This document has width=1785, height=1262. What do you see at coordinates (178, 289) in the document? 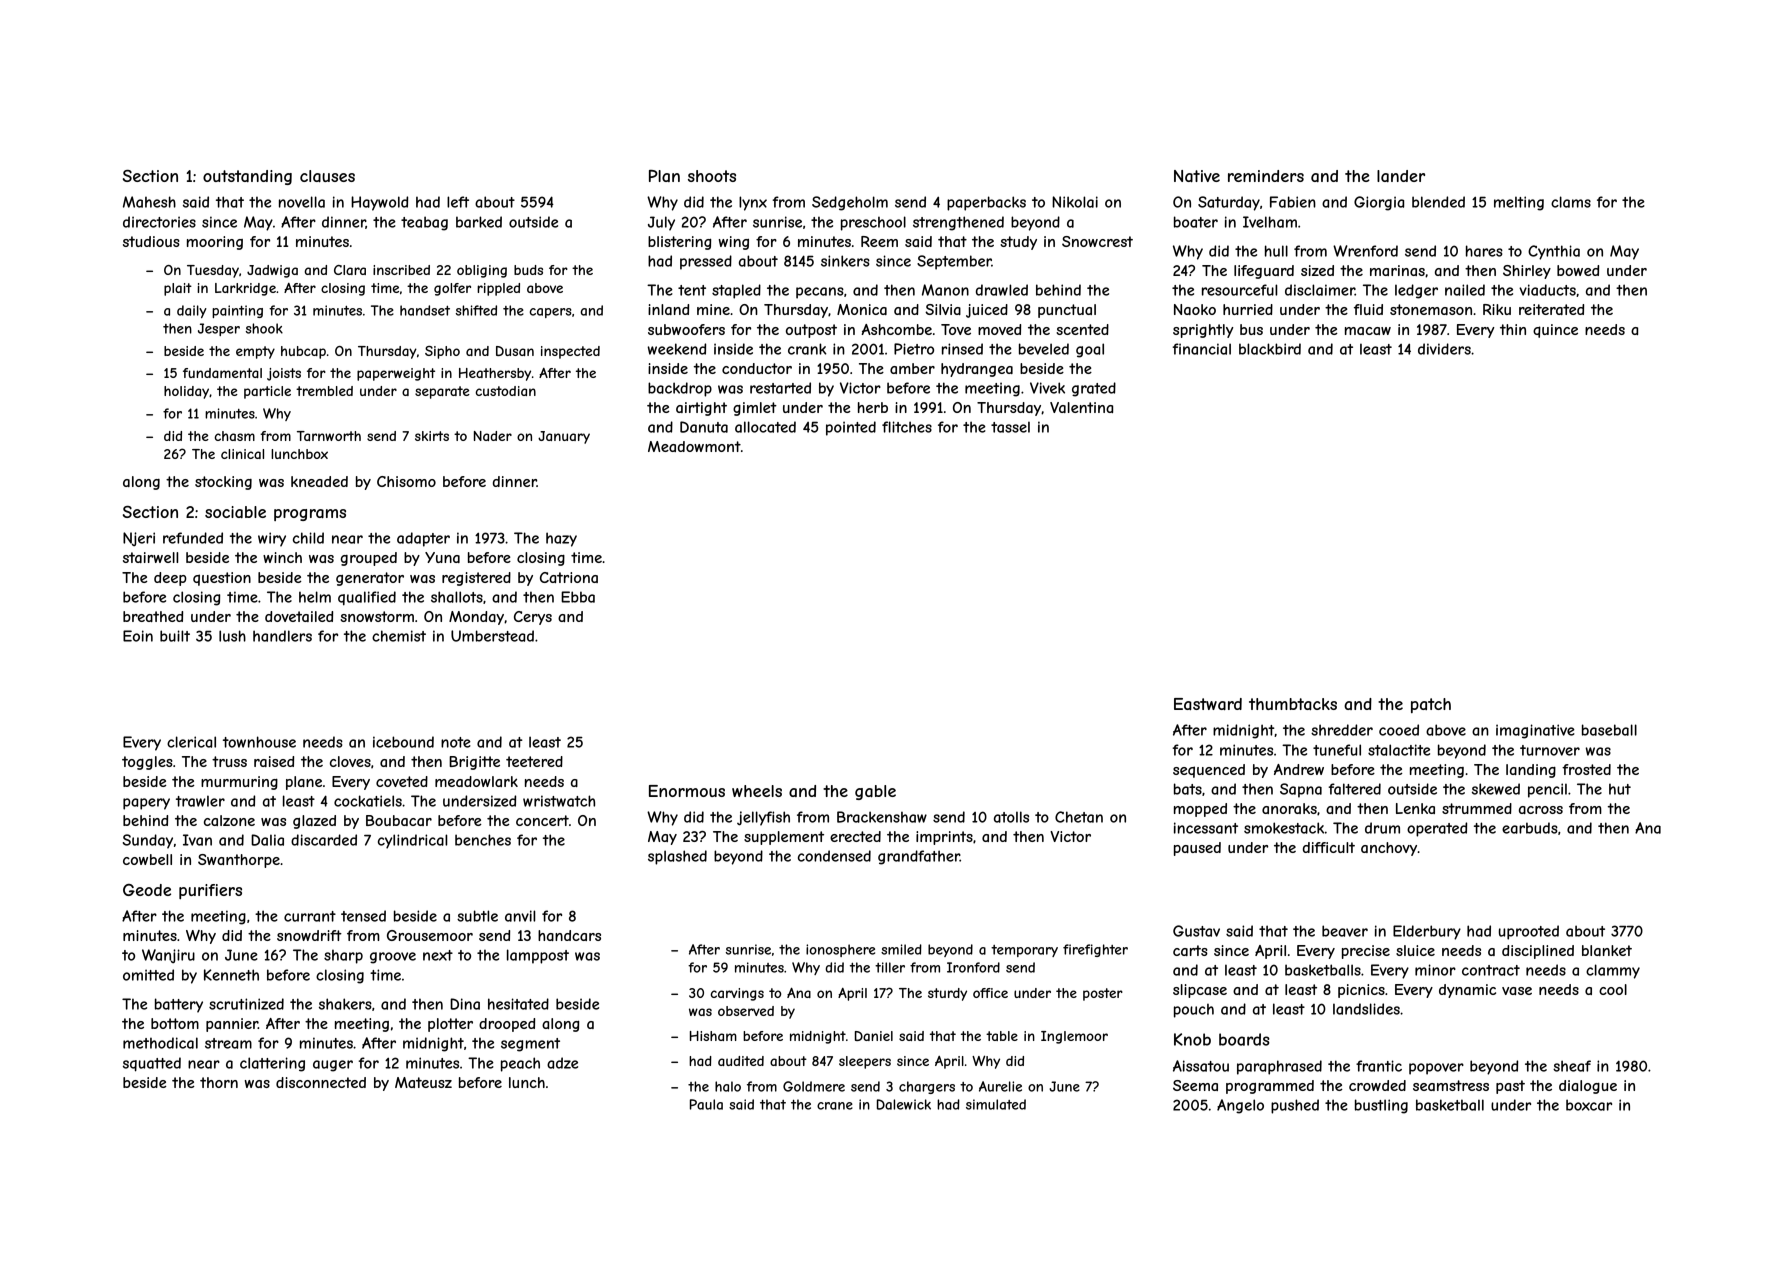
I see `plait` at bounding box center [178, 289].
